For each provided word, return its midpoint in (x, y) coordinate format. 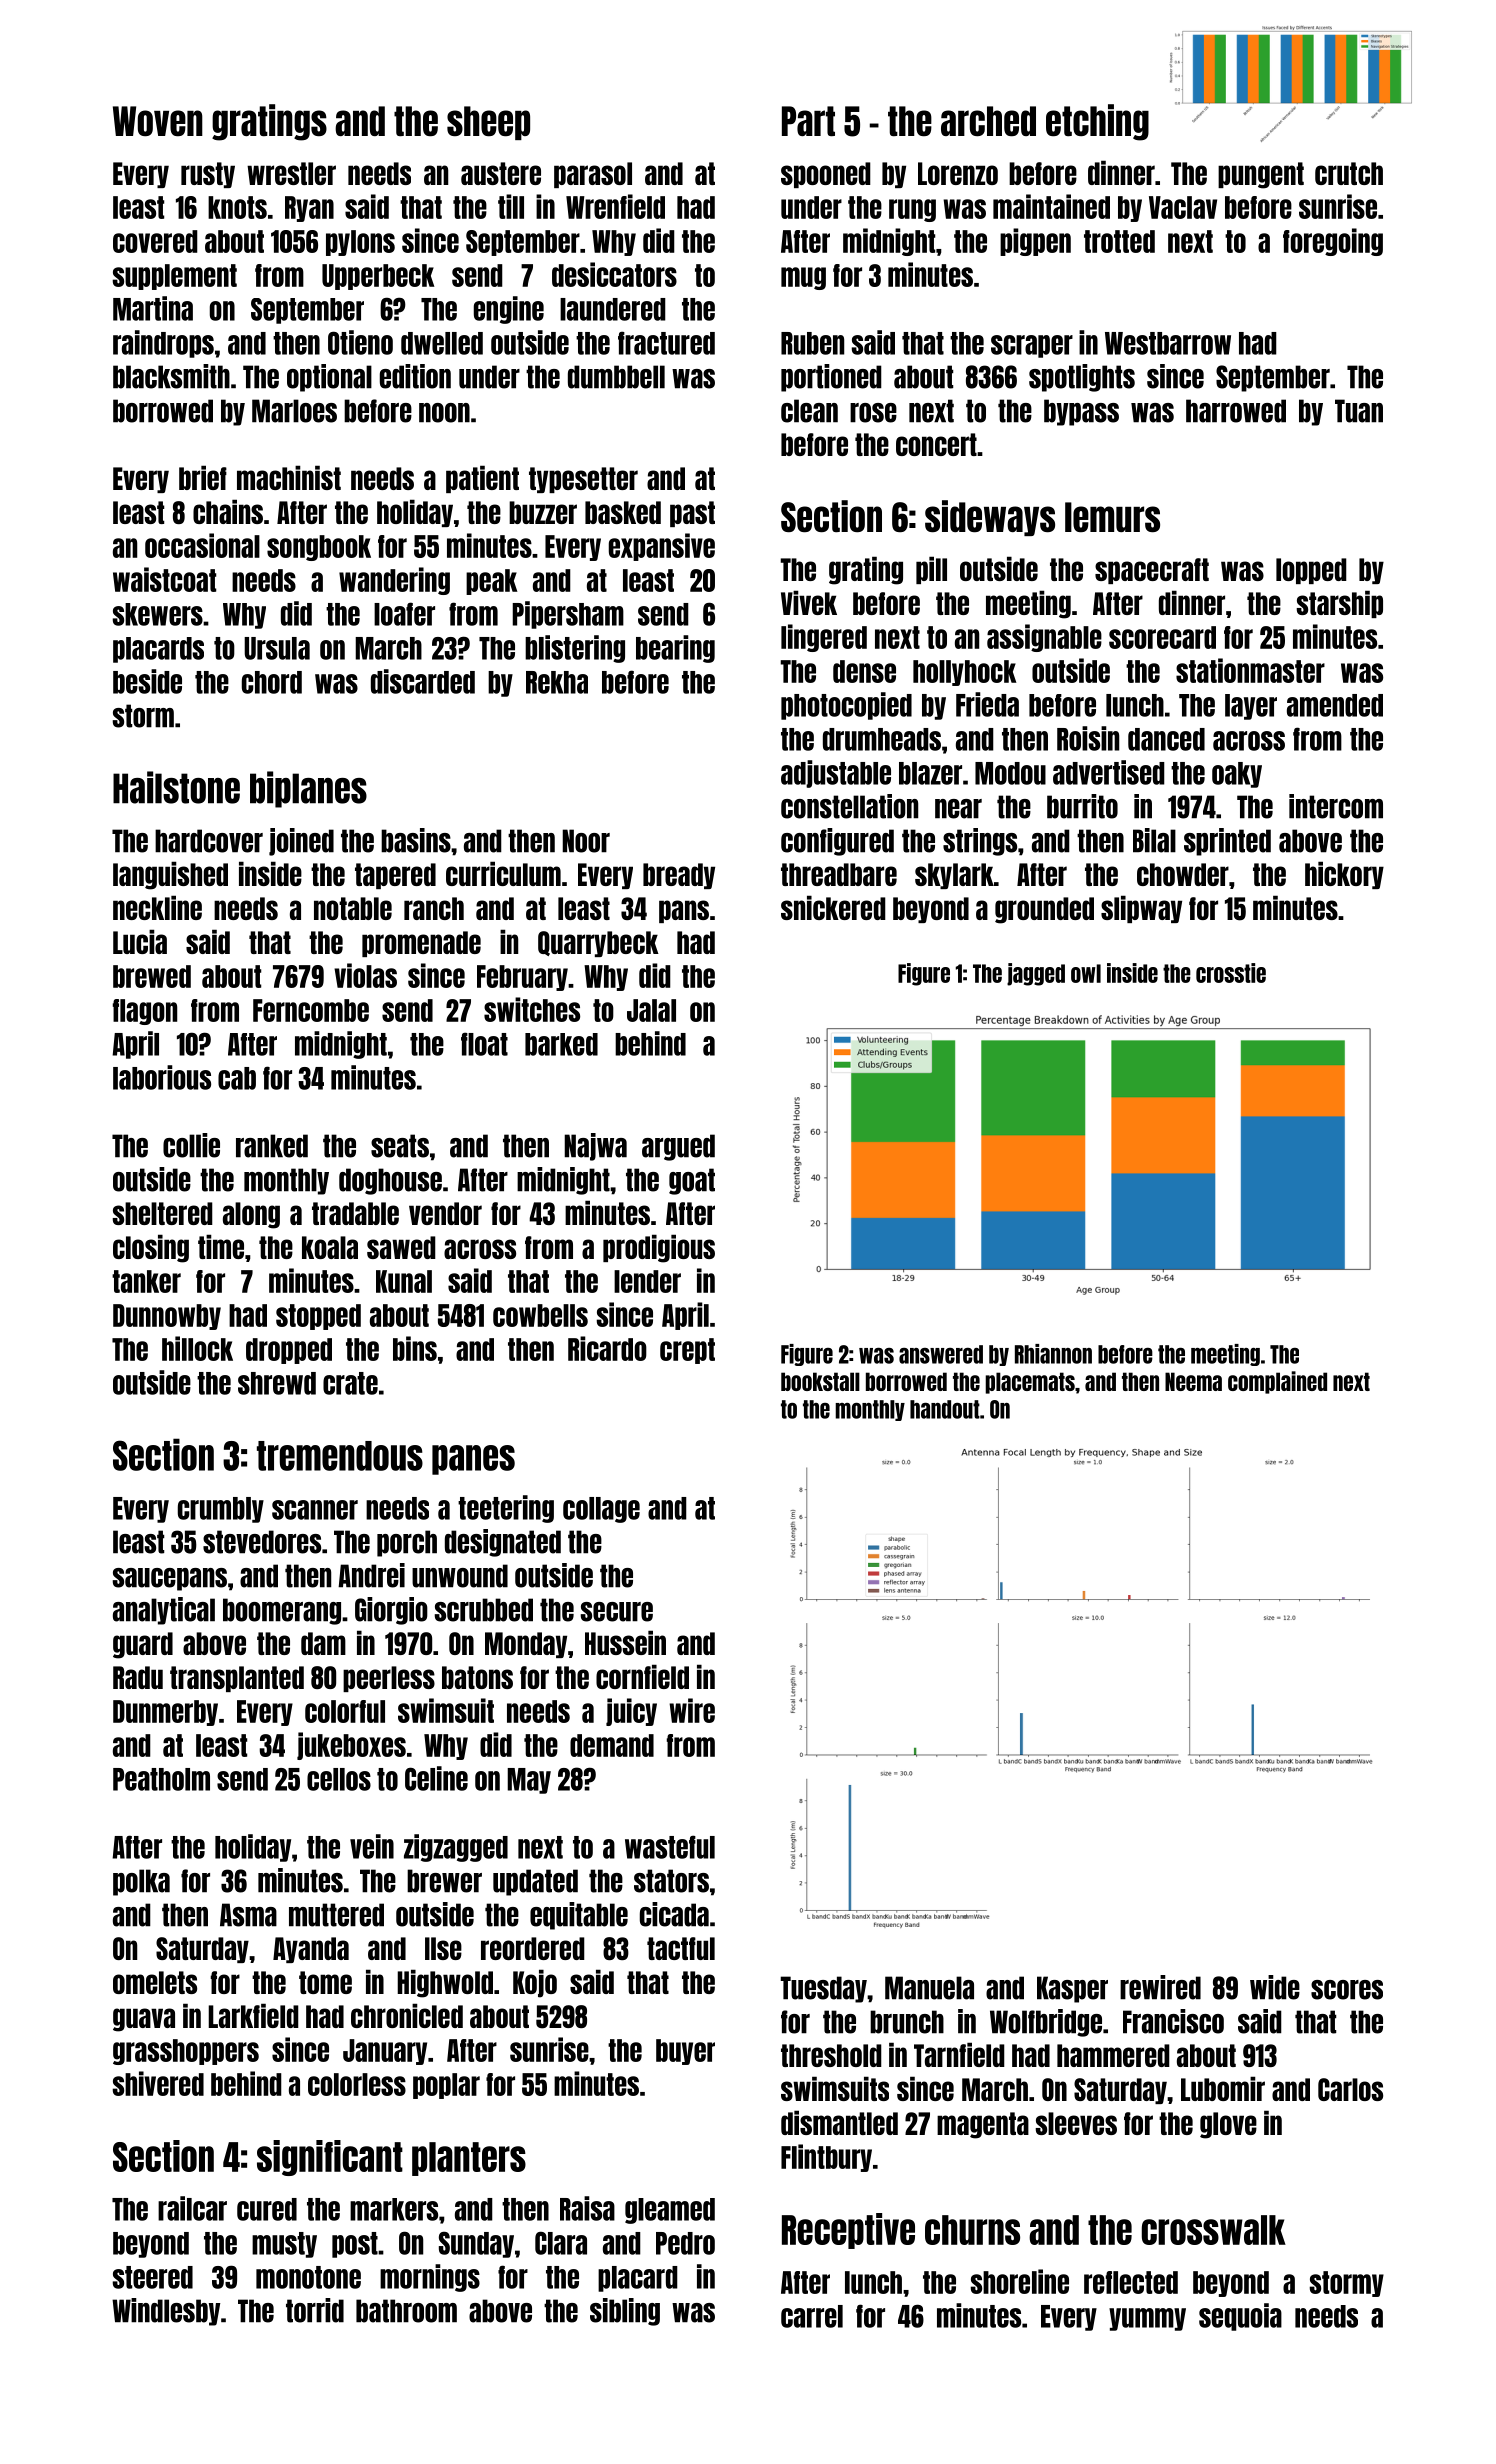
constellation (849, 806)
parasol (593, 175)
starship (1339, 604)
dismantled (839, 2122)
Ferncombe (311, 1010)
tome (325, 1982)
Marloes (294, 411)
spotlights (1082, 378)
